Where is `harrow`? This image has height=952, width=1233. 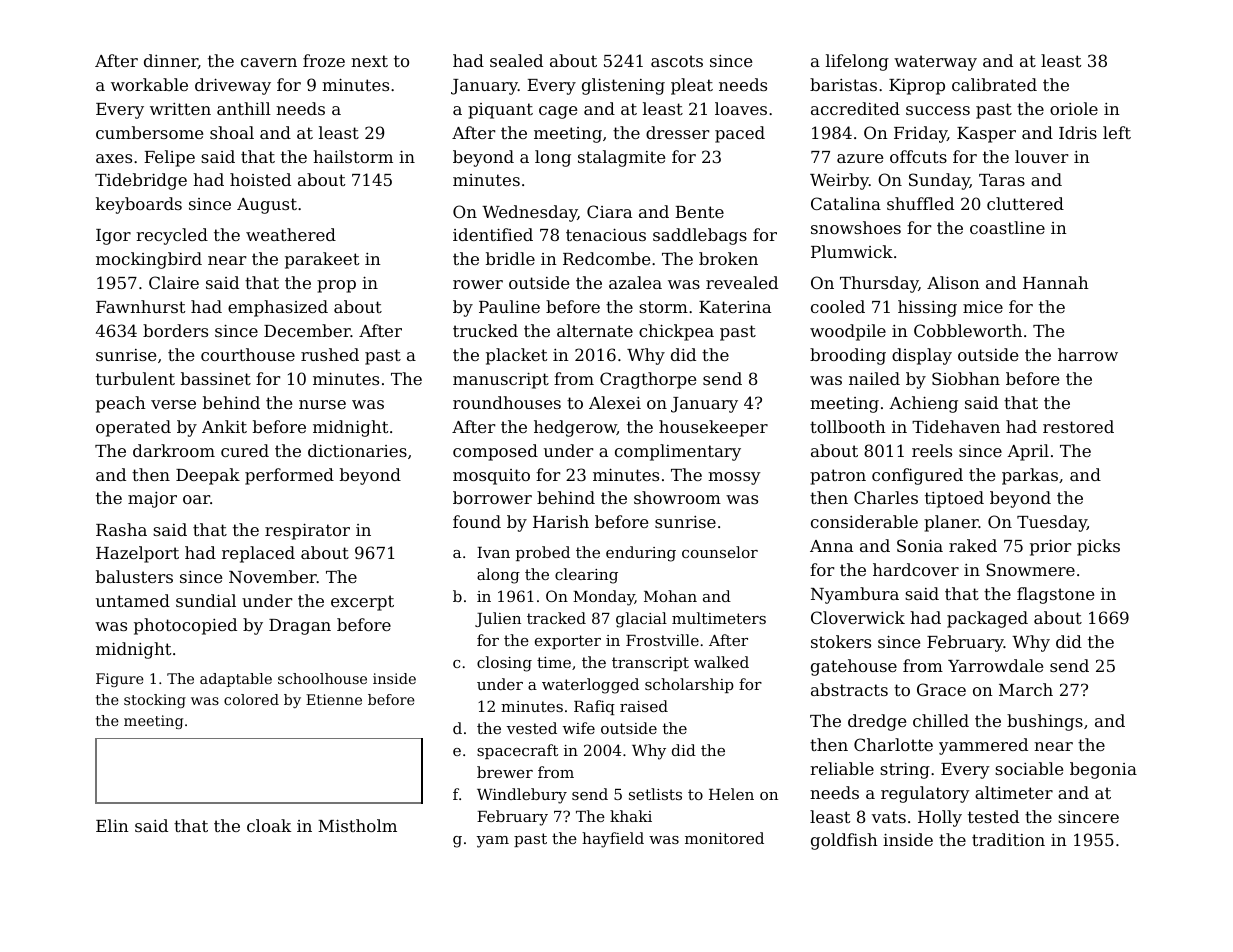
harrow is located at coordinates (1088, 354).
